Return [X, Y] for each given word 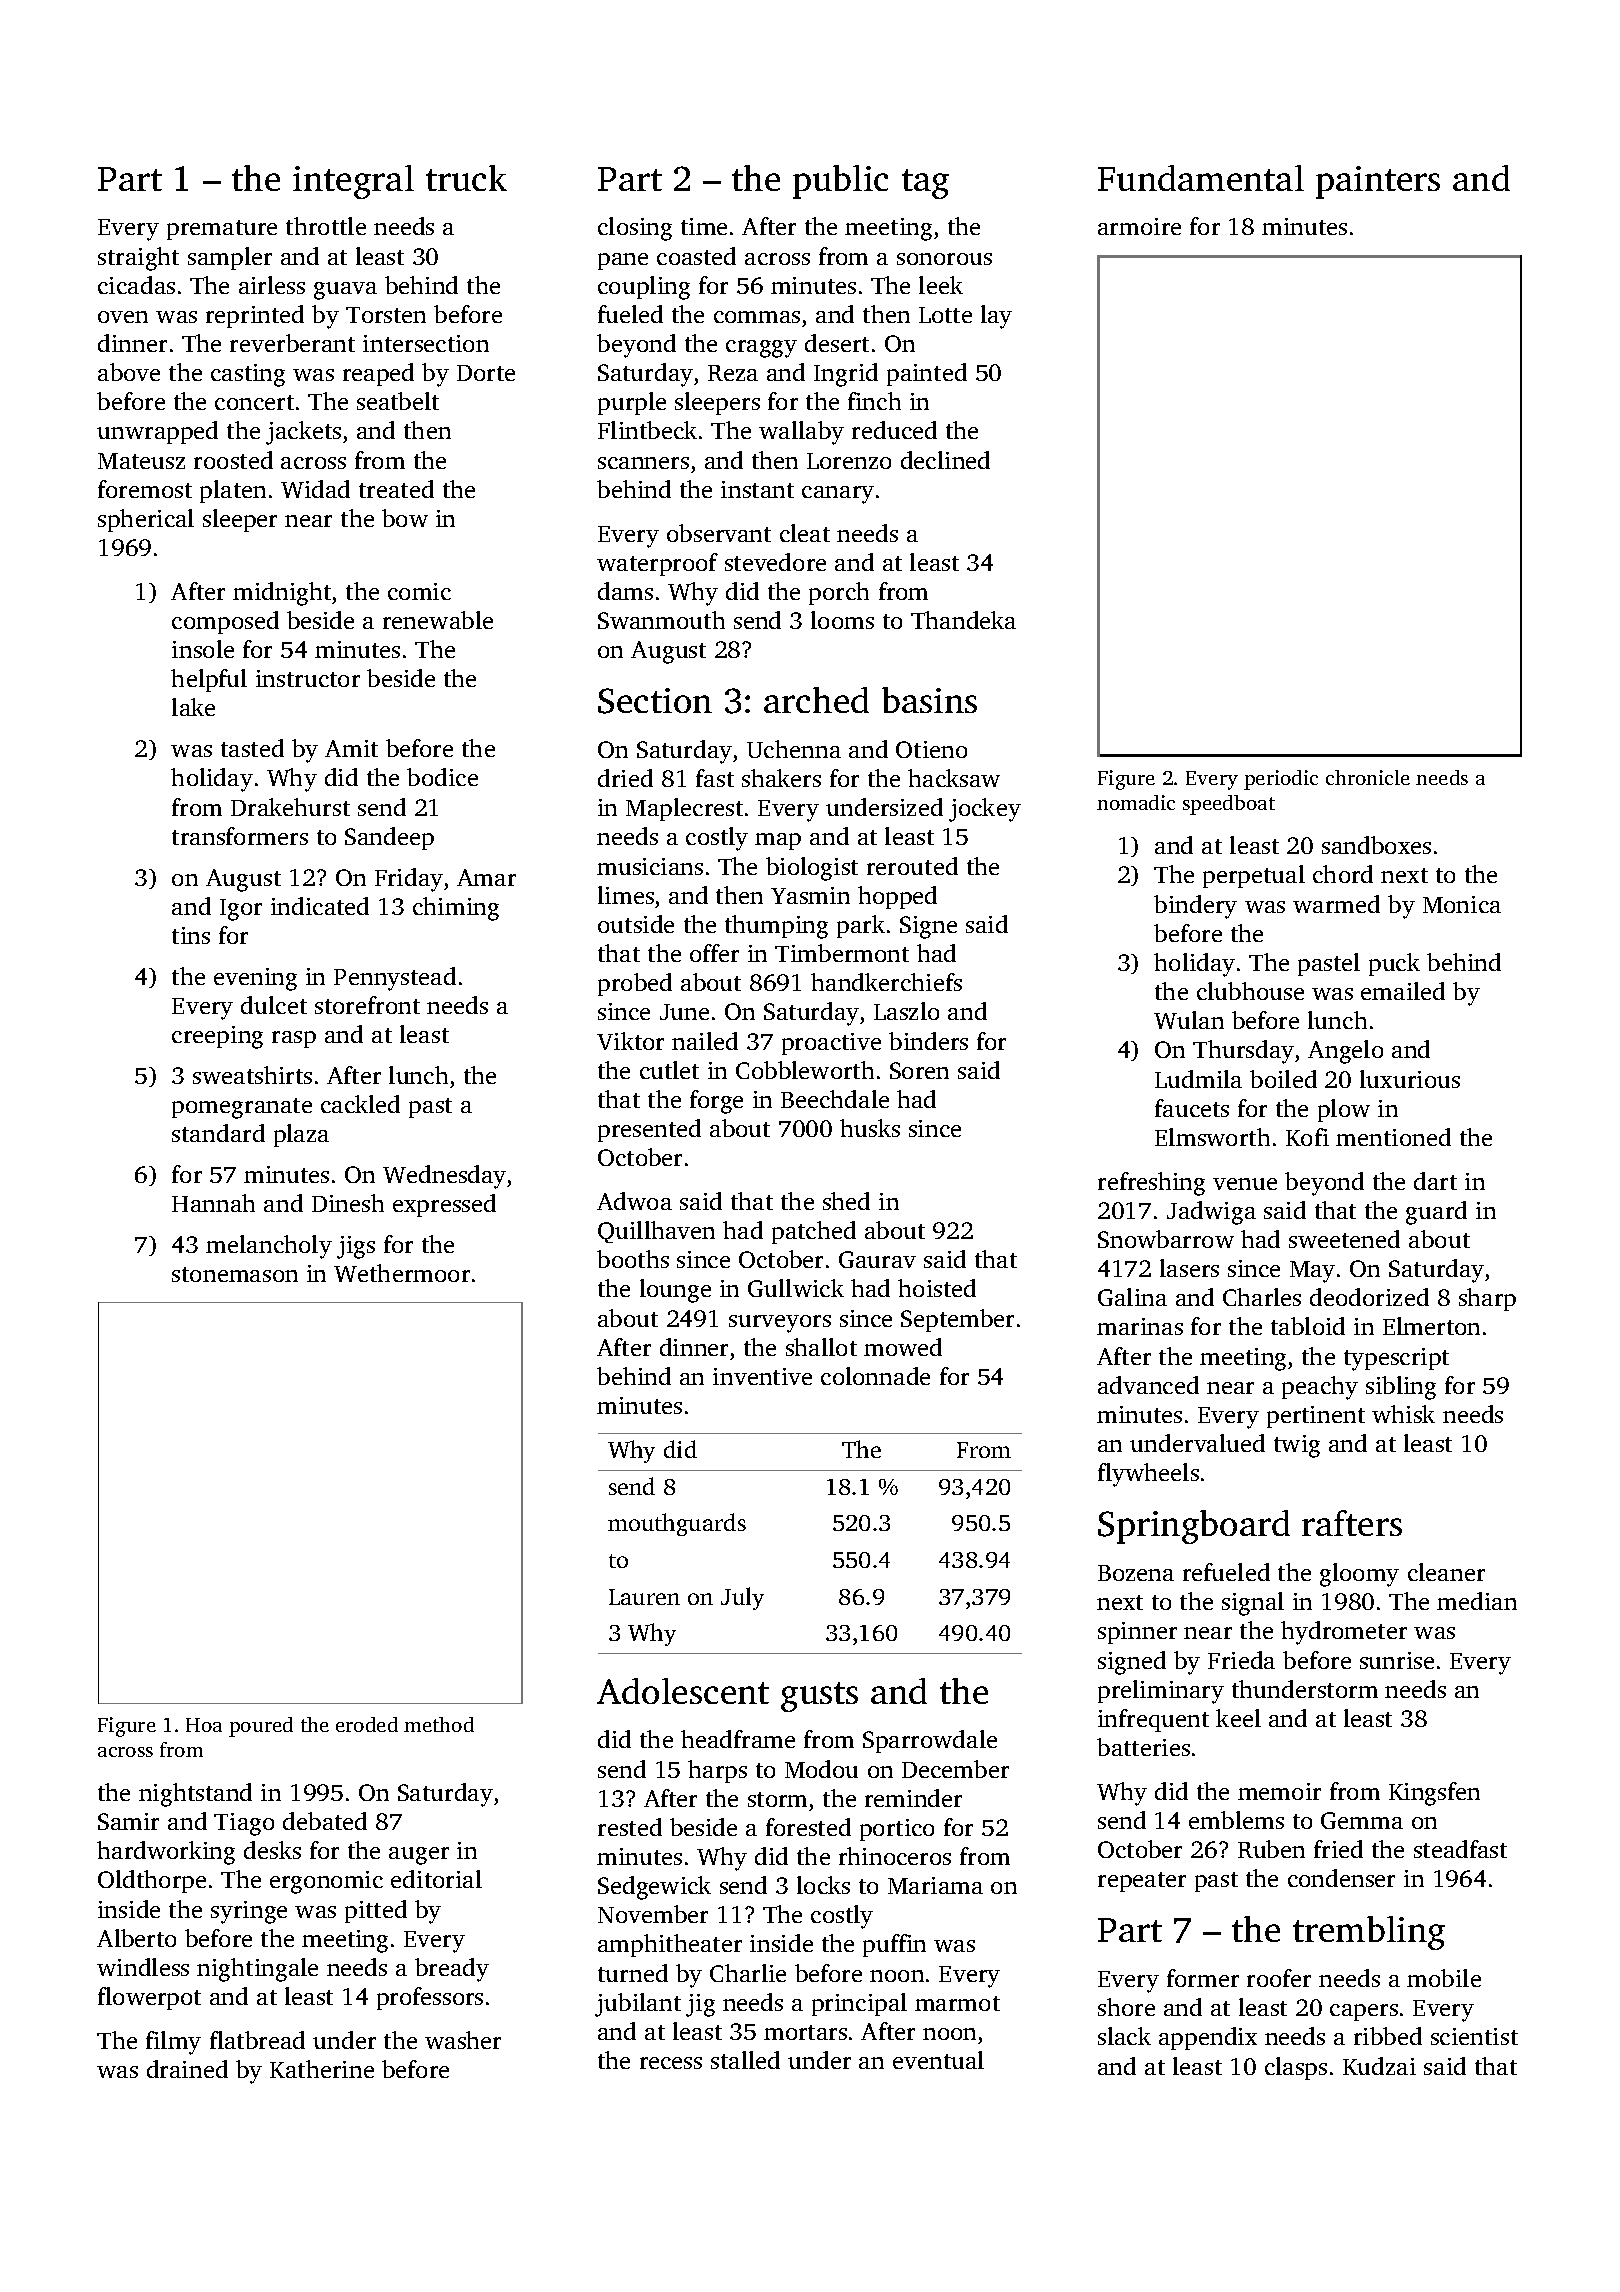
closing [635, 229]
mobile [1444, 1978]
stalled [745, 2060]
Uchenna [794, 749]
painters [1378, 182]
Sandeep [389, 838]
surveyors [780, 1324]
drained [187, 2069]
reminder [913, 1798]
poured [261, 1727]
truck [466, 178]
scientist [1474, 2036]
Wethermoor [402, 1273]
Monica [1462, 904]
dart [1435, 1181]
